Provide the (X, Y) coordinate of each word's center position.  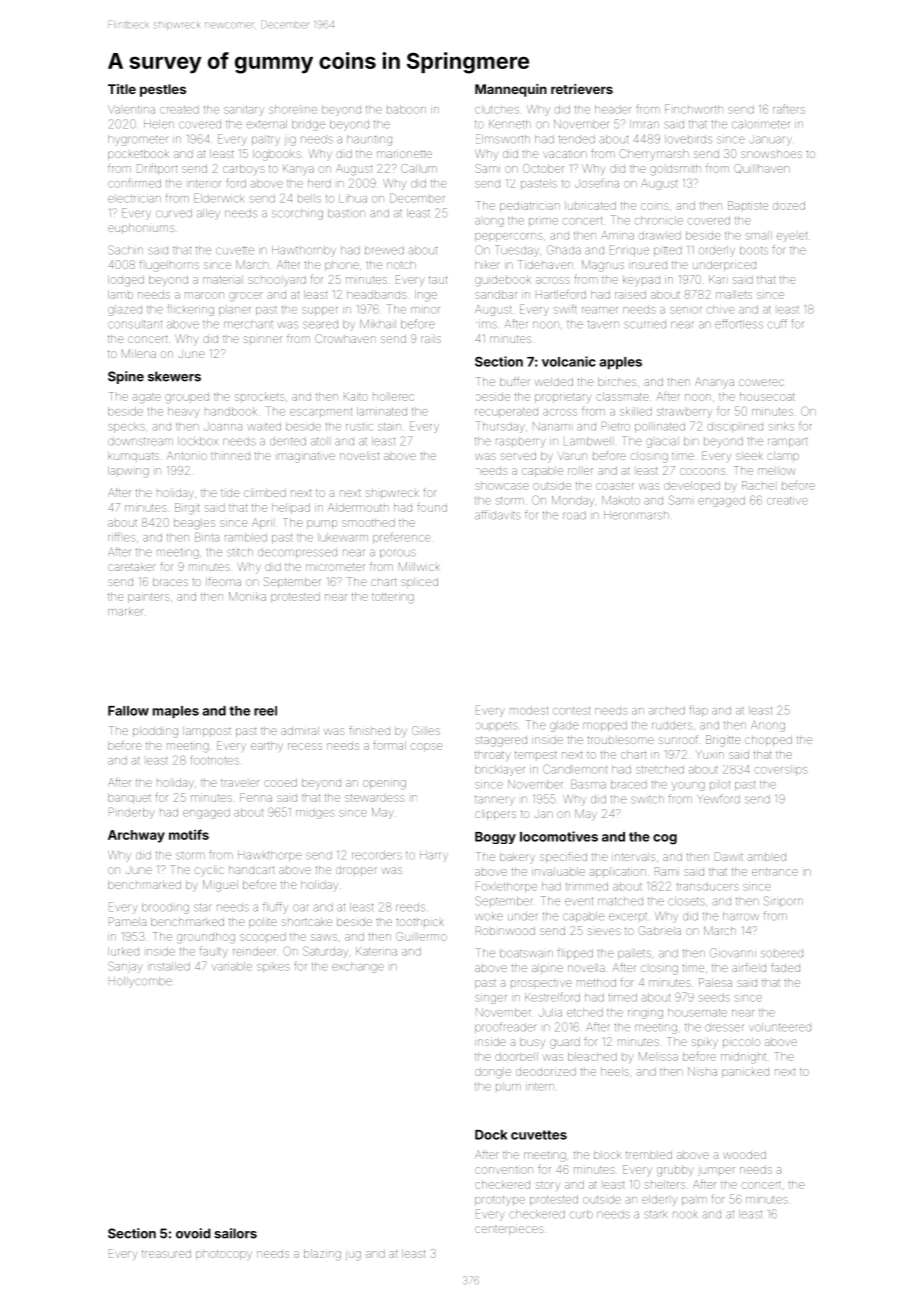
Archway (136, 836)
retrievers (582, 89)
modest (529, 710)
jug (353, 1256)
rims (486, 325)
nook (685, 1215)
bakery (517, 858)
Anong (768, 726)
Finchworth (694, 109)
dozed (789, 205)
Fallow (128, 711)
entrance (775, 872)
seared (320, 325)
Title (122, 89)
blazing (322, 1255)
